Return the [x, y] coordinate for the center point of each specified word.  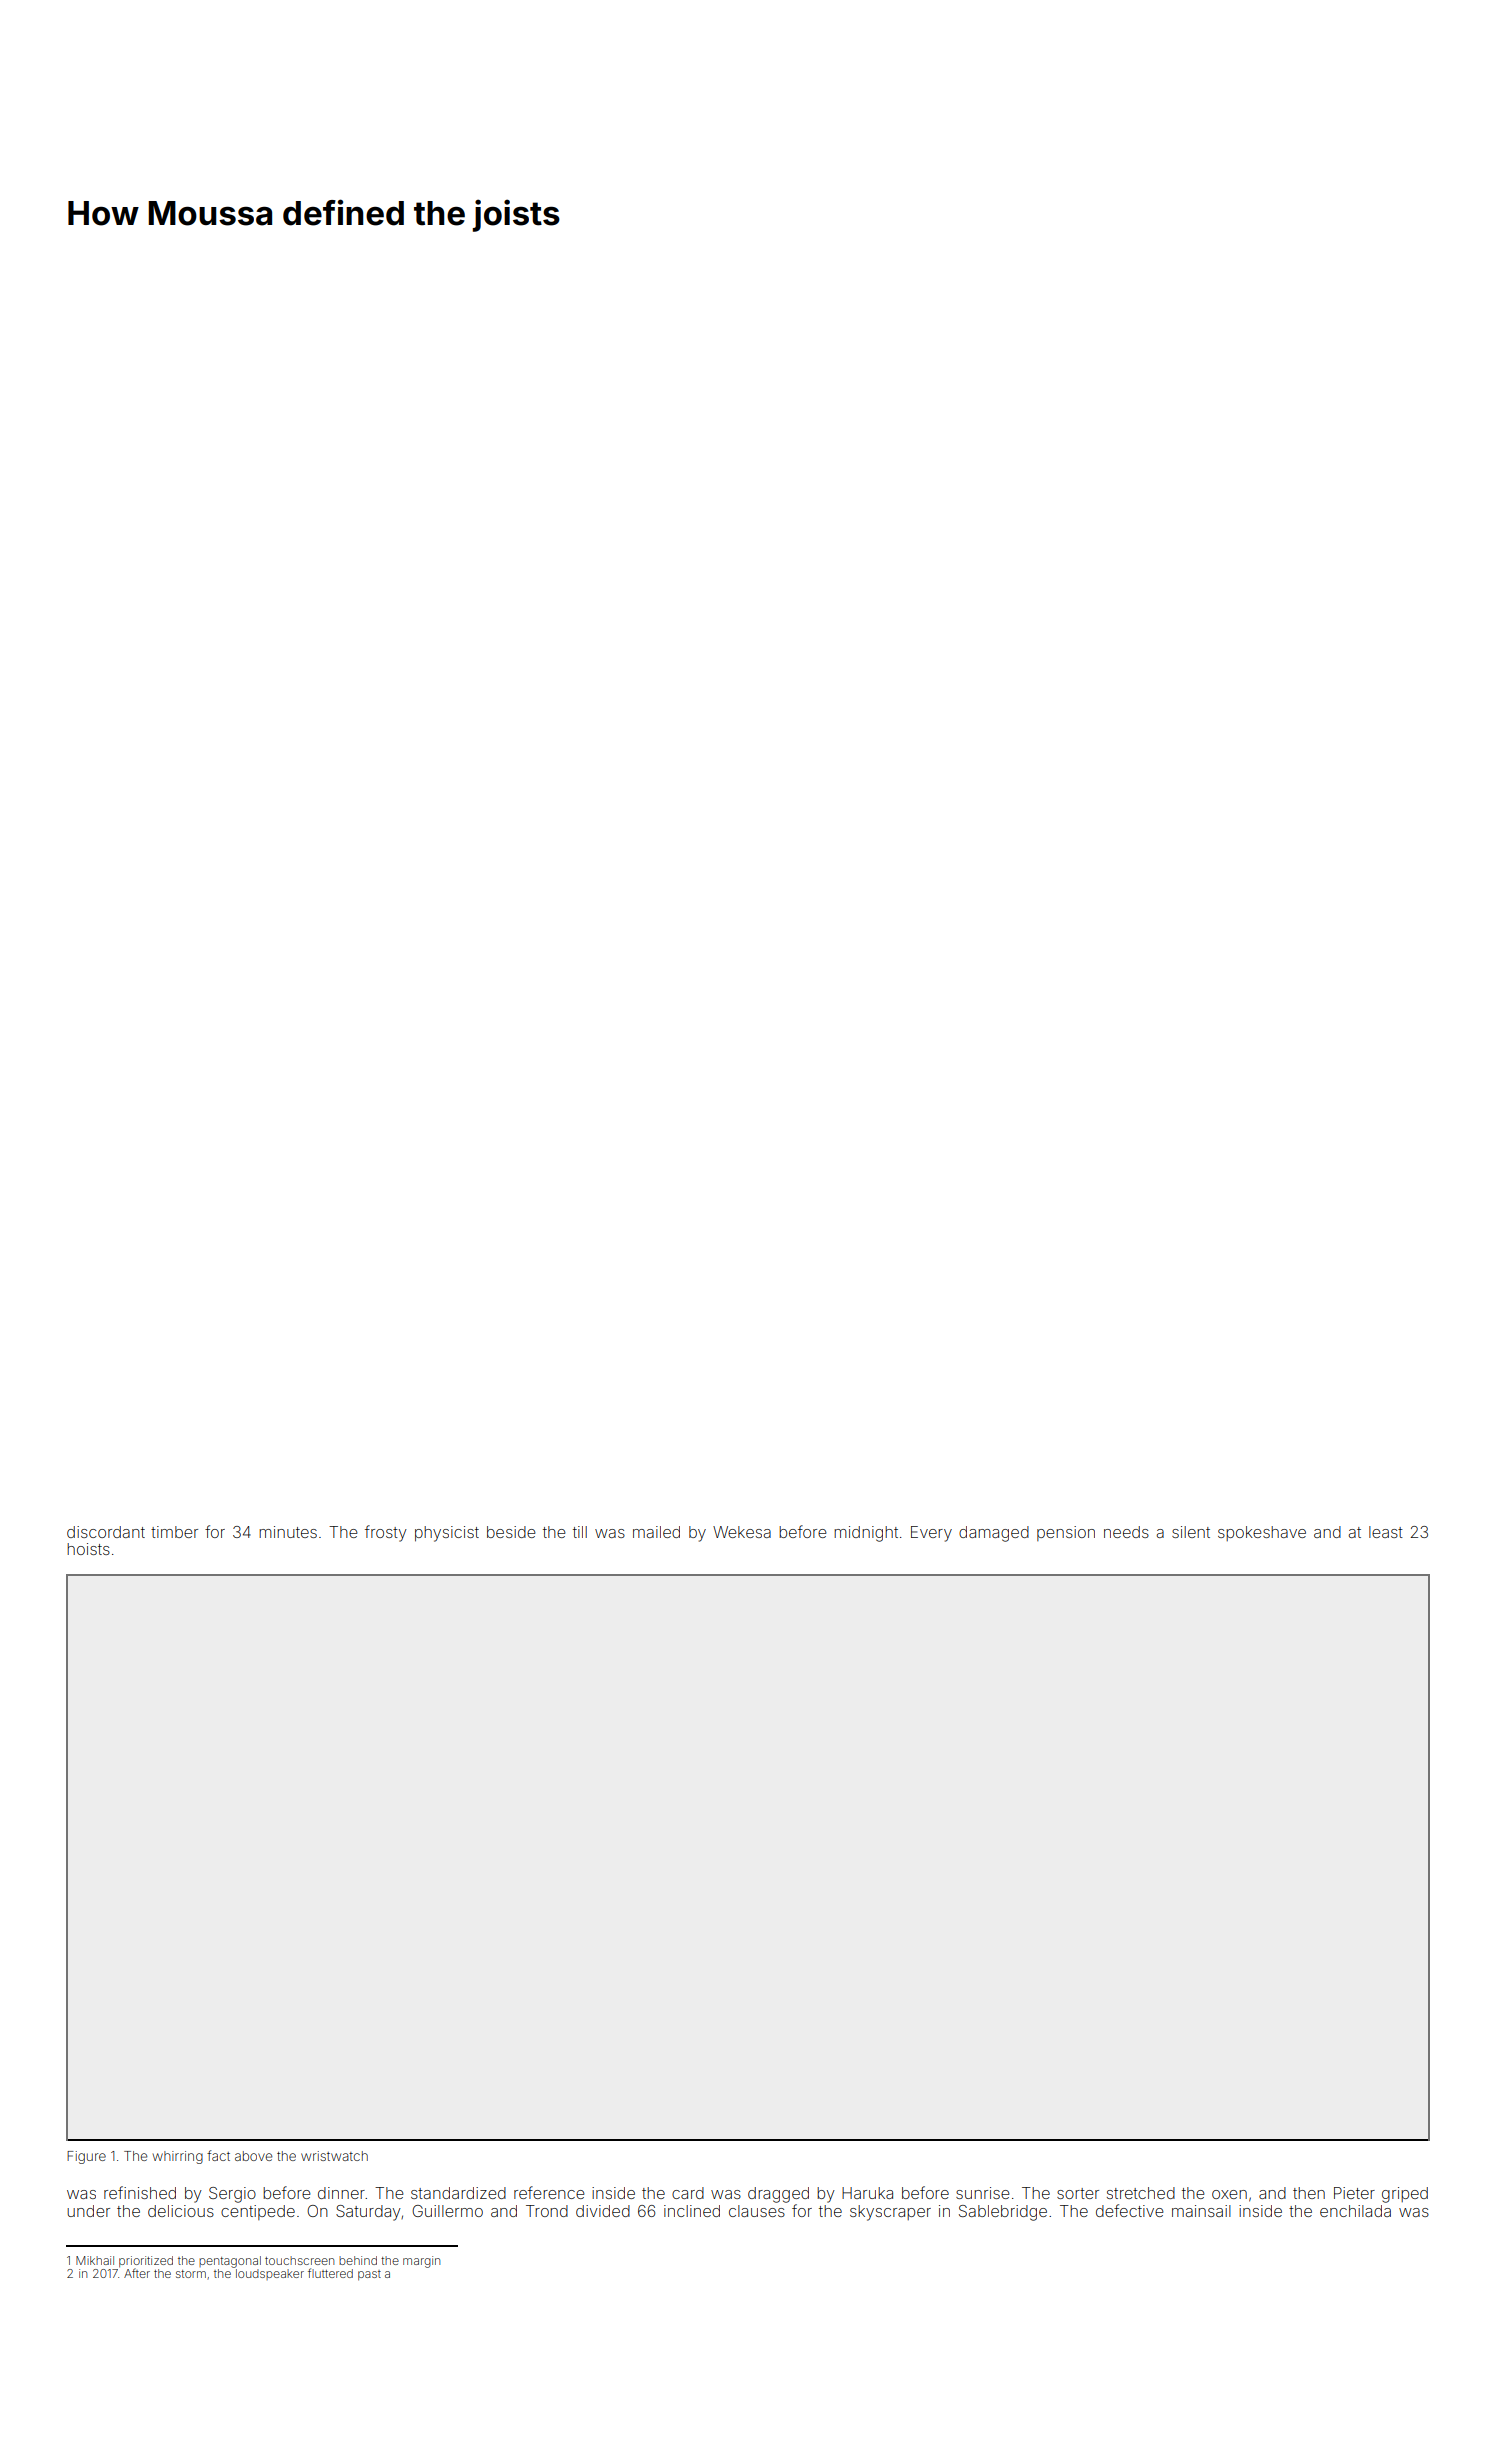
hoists [88, 1549]
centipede [258, 2212]
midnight [866, 1534]
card [688, 2193]
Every [931, 1534]
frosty [386, 1533]
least [1386, 1532]
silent [1191, 1532]
